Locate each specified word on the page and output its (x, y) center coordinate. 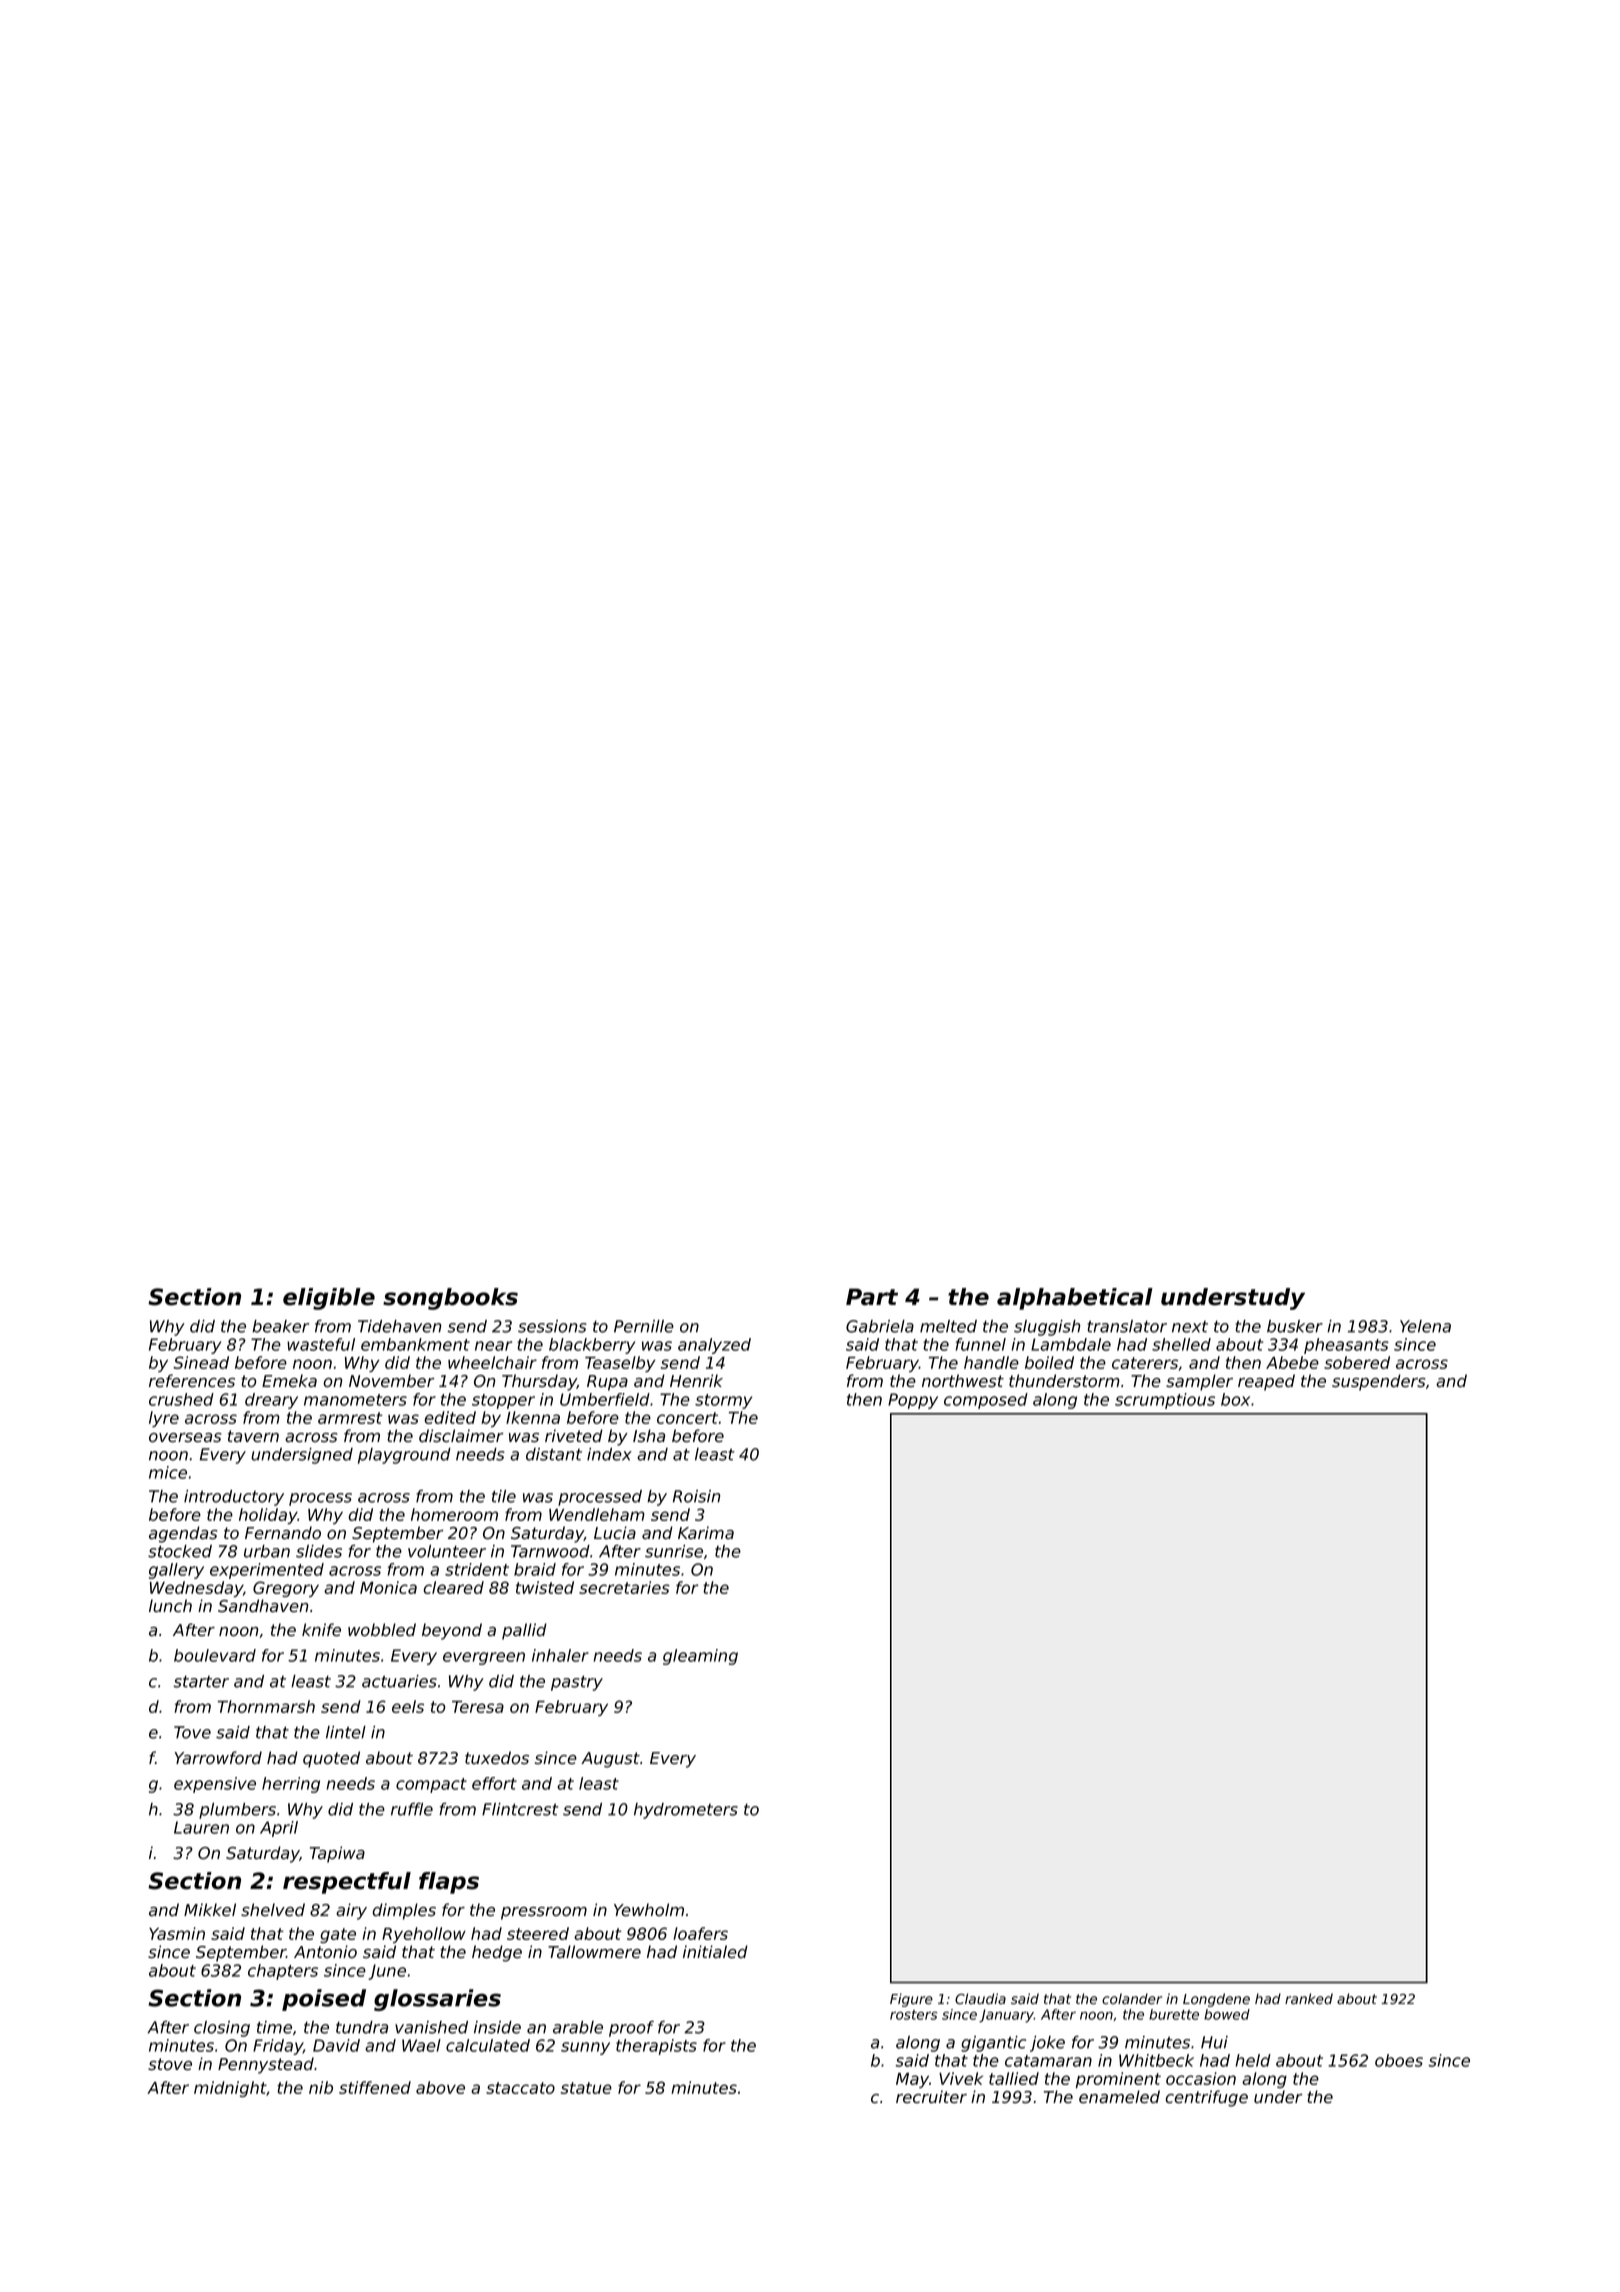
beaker (280, 1326)
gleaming (700, 1657)
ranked (1309, 1999)
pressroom (544, 1913)
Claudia (980, 1998)
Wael (421, 2045)
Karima (706, 1532)
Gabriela (880, 1326)
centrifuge (1207, 2098)
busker (1295, 1326)
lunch (170, 1605)
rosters (914, 2015)
